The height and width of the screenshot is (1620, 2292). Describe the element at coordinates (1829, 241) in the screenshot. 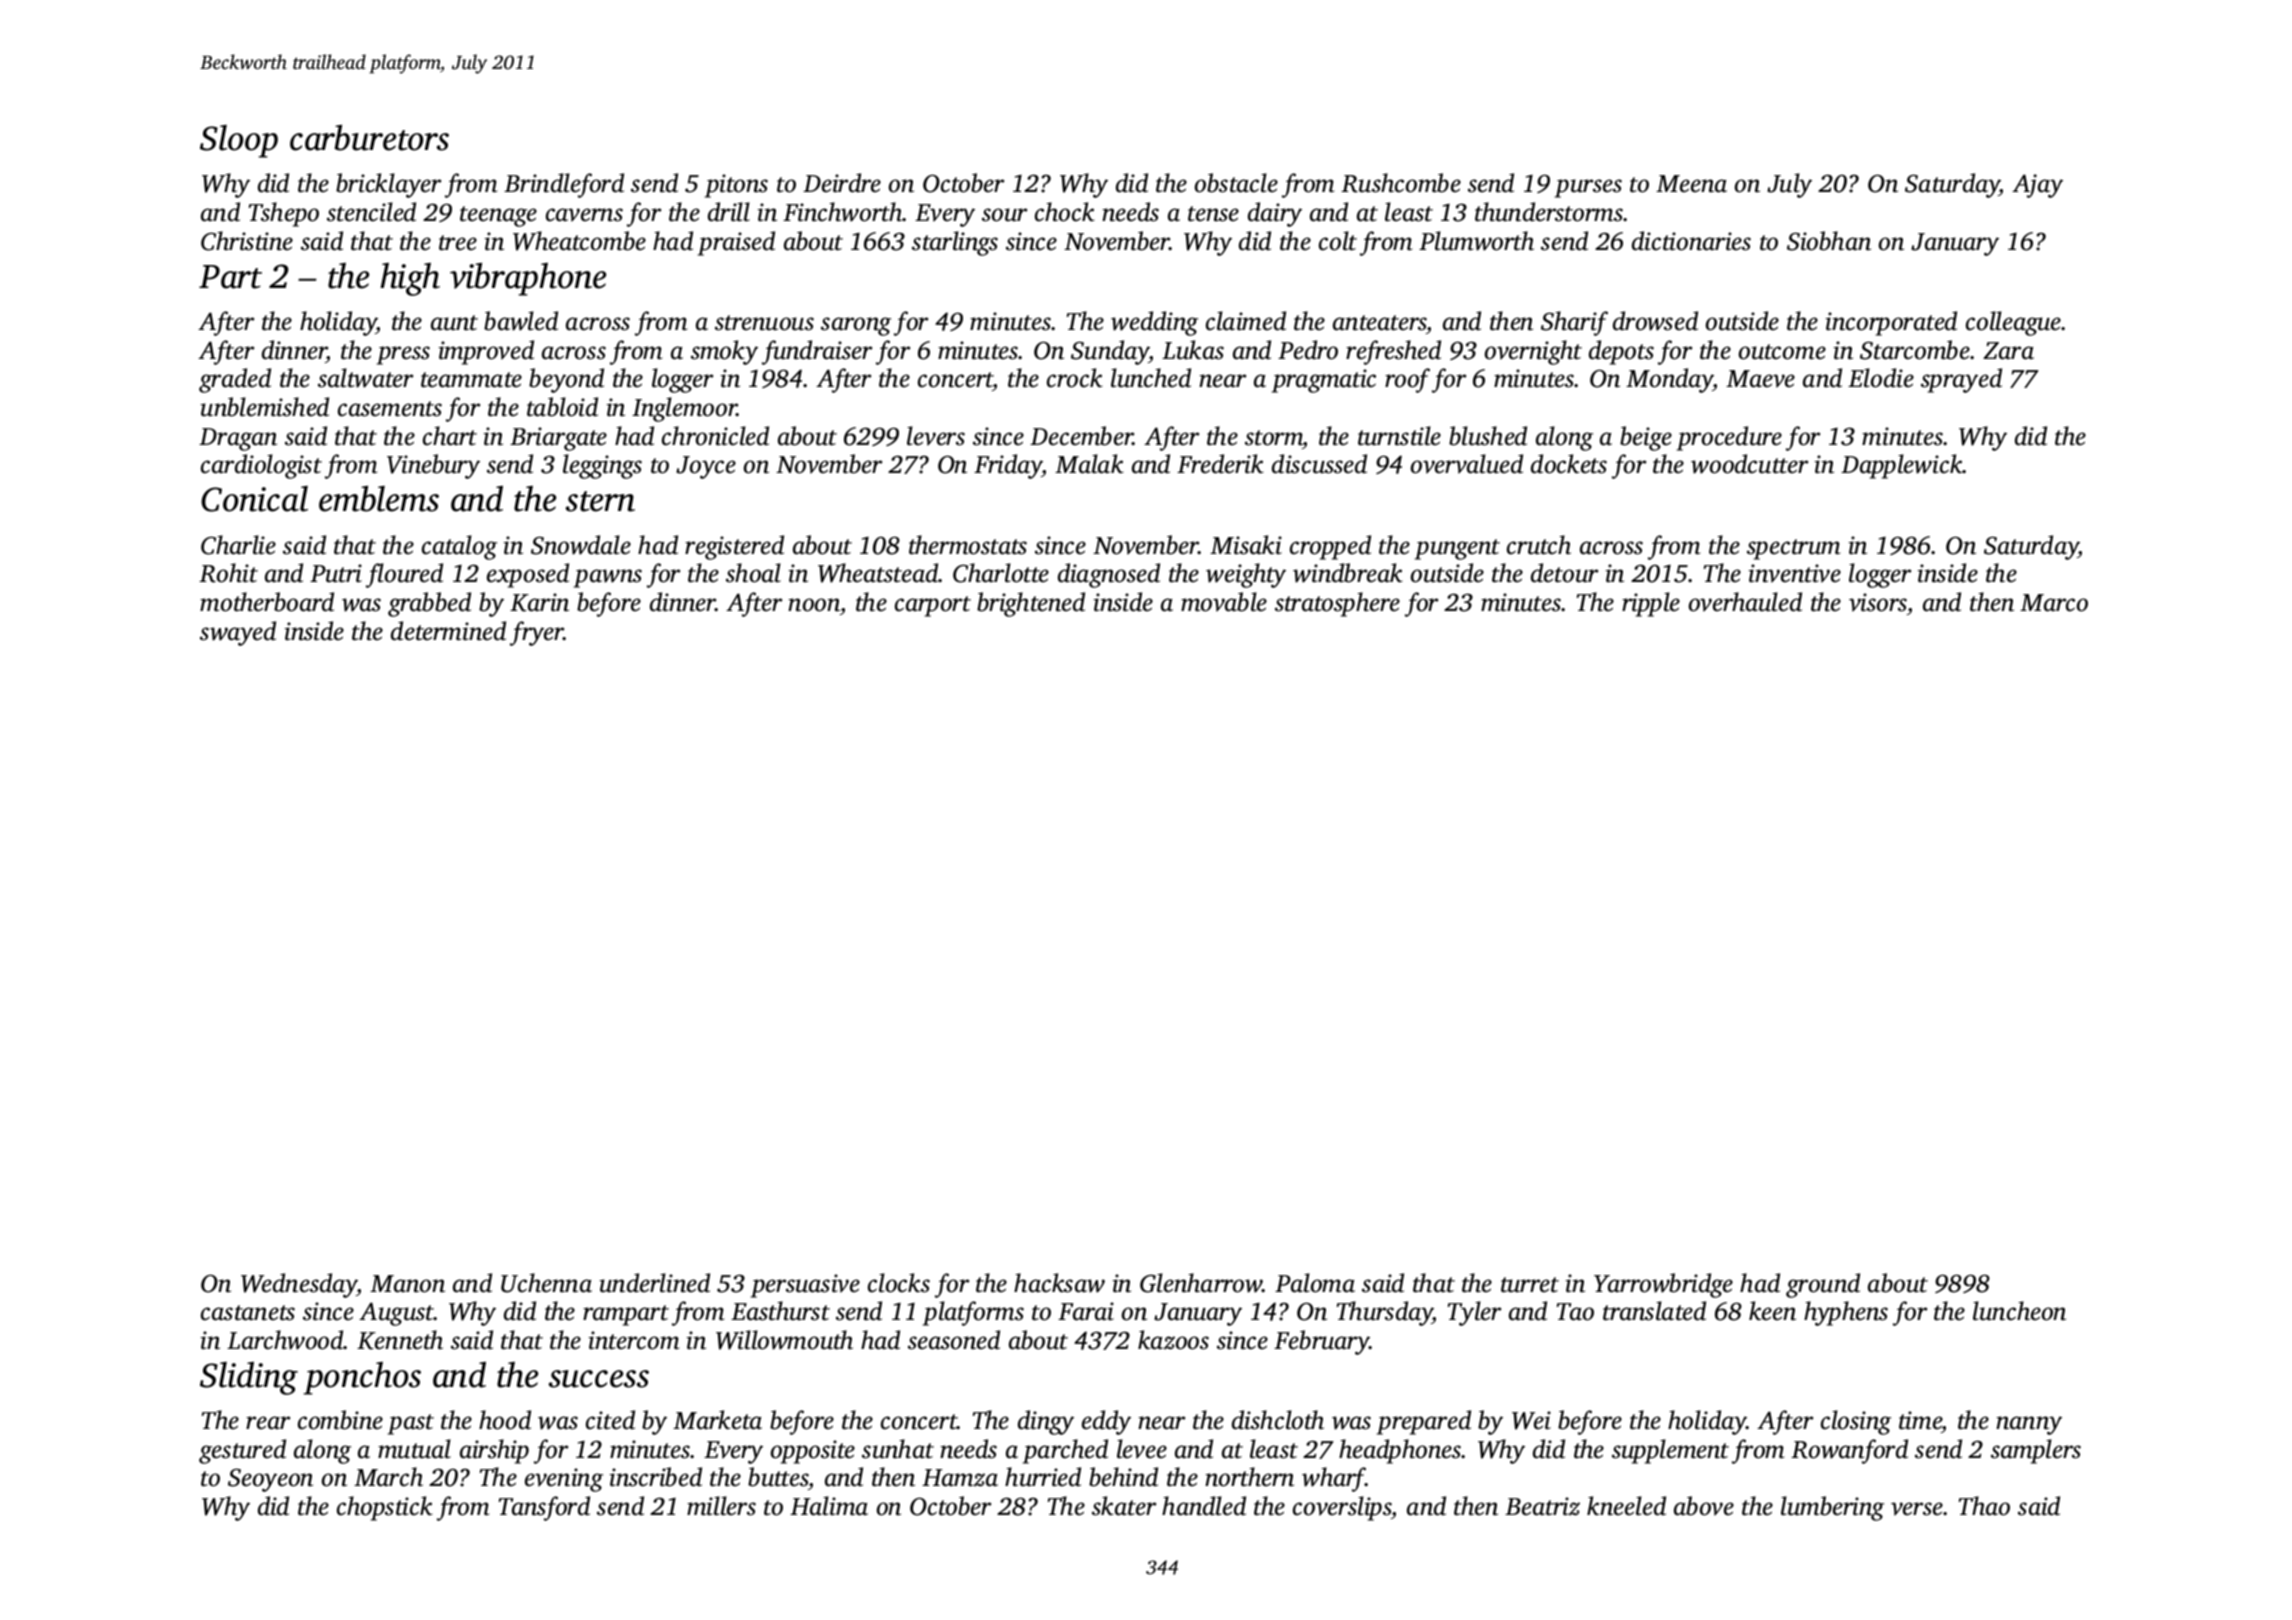

I see `Siobhan` at that location.
